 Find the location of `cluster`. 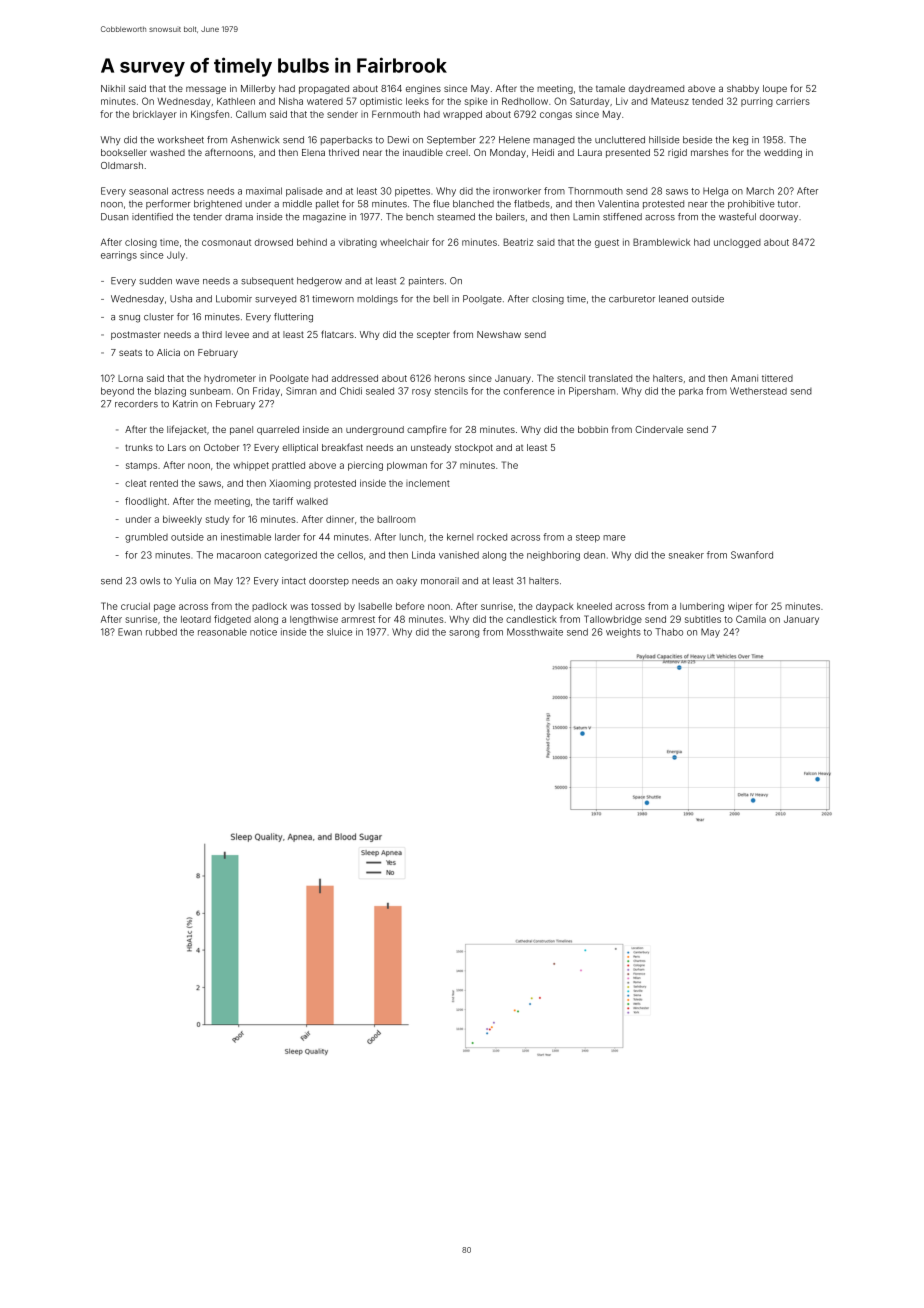

cluster is located at coordinates (159, 317).
